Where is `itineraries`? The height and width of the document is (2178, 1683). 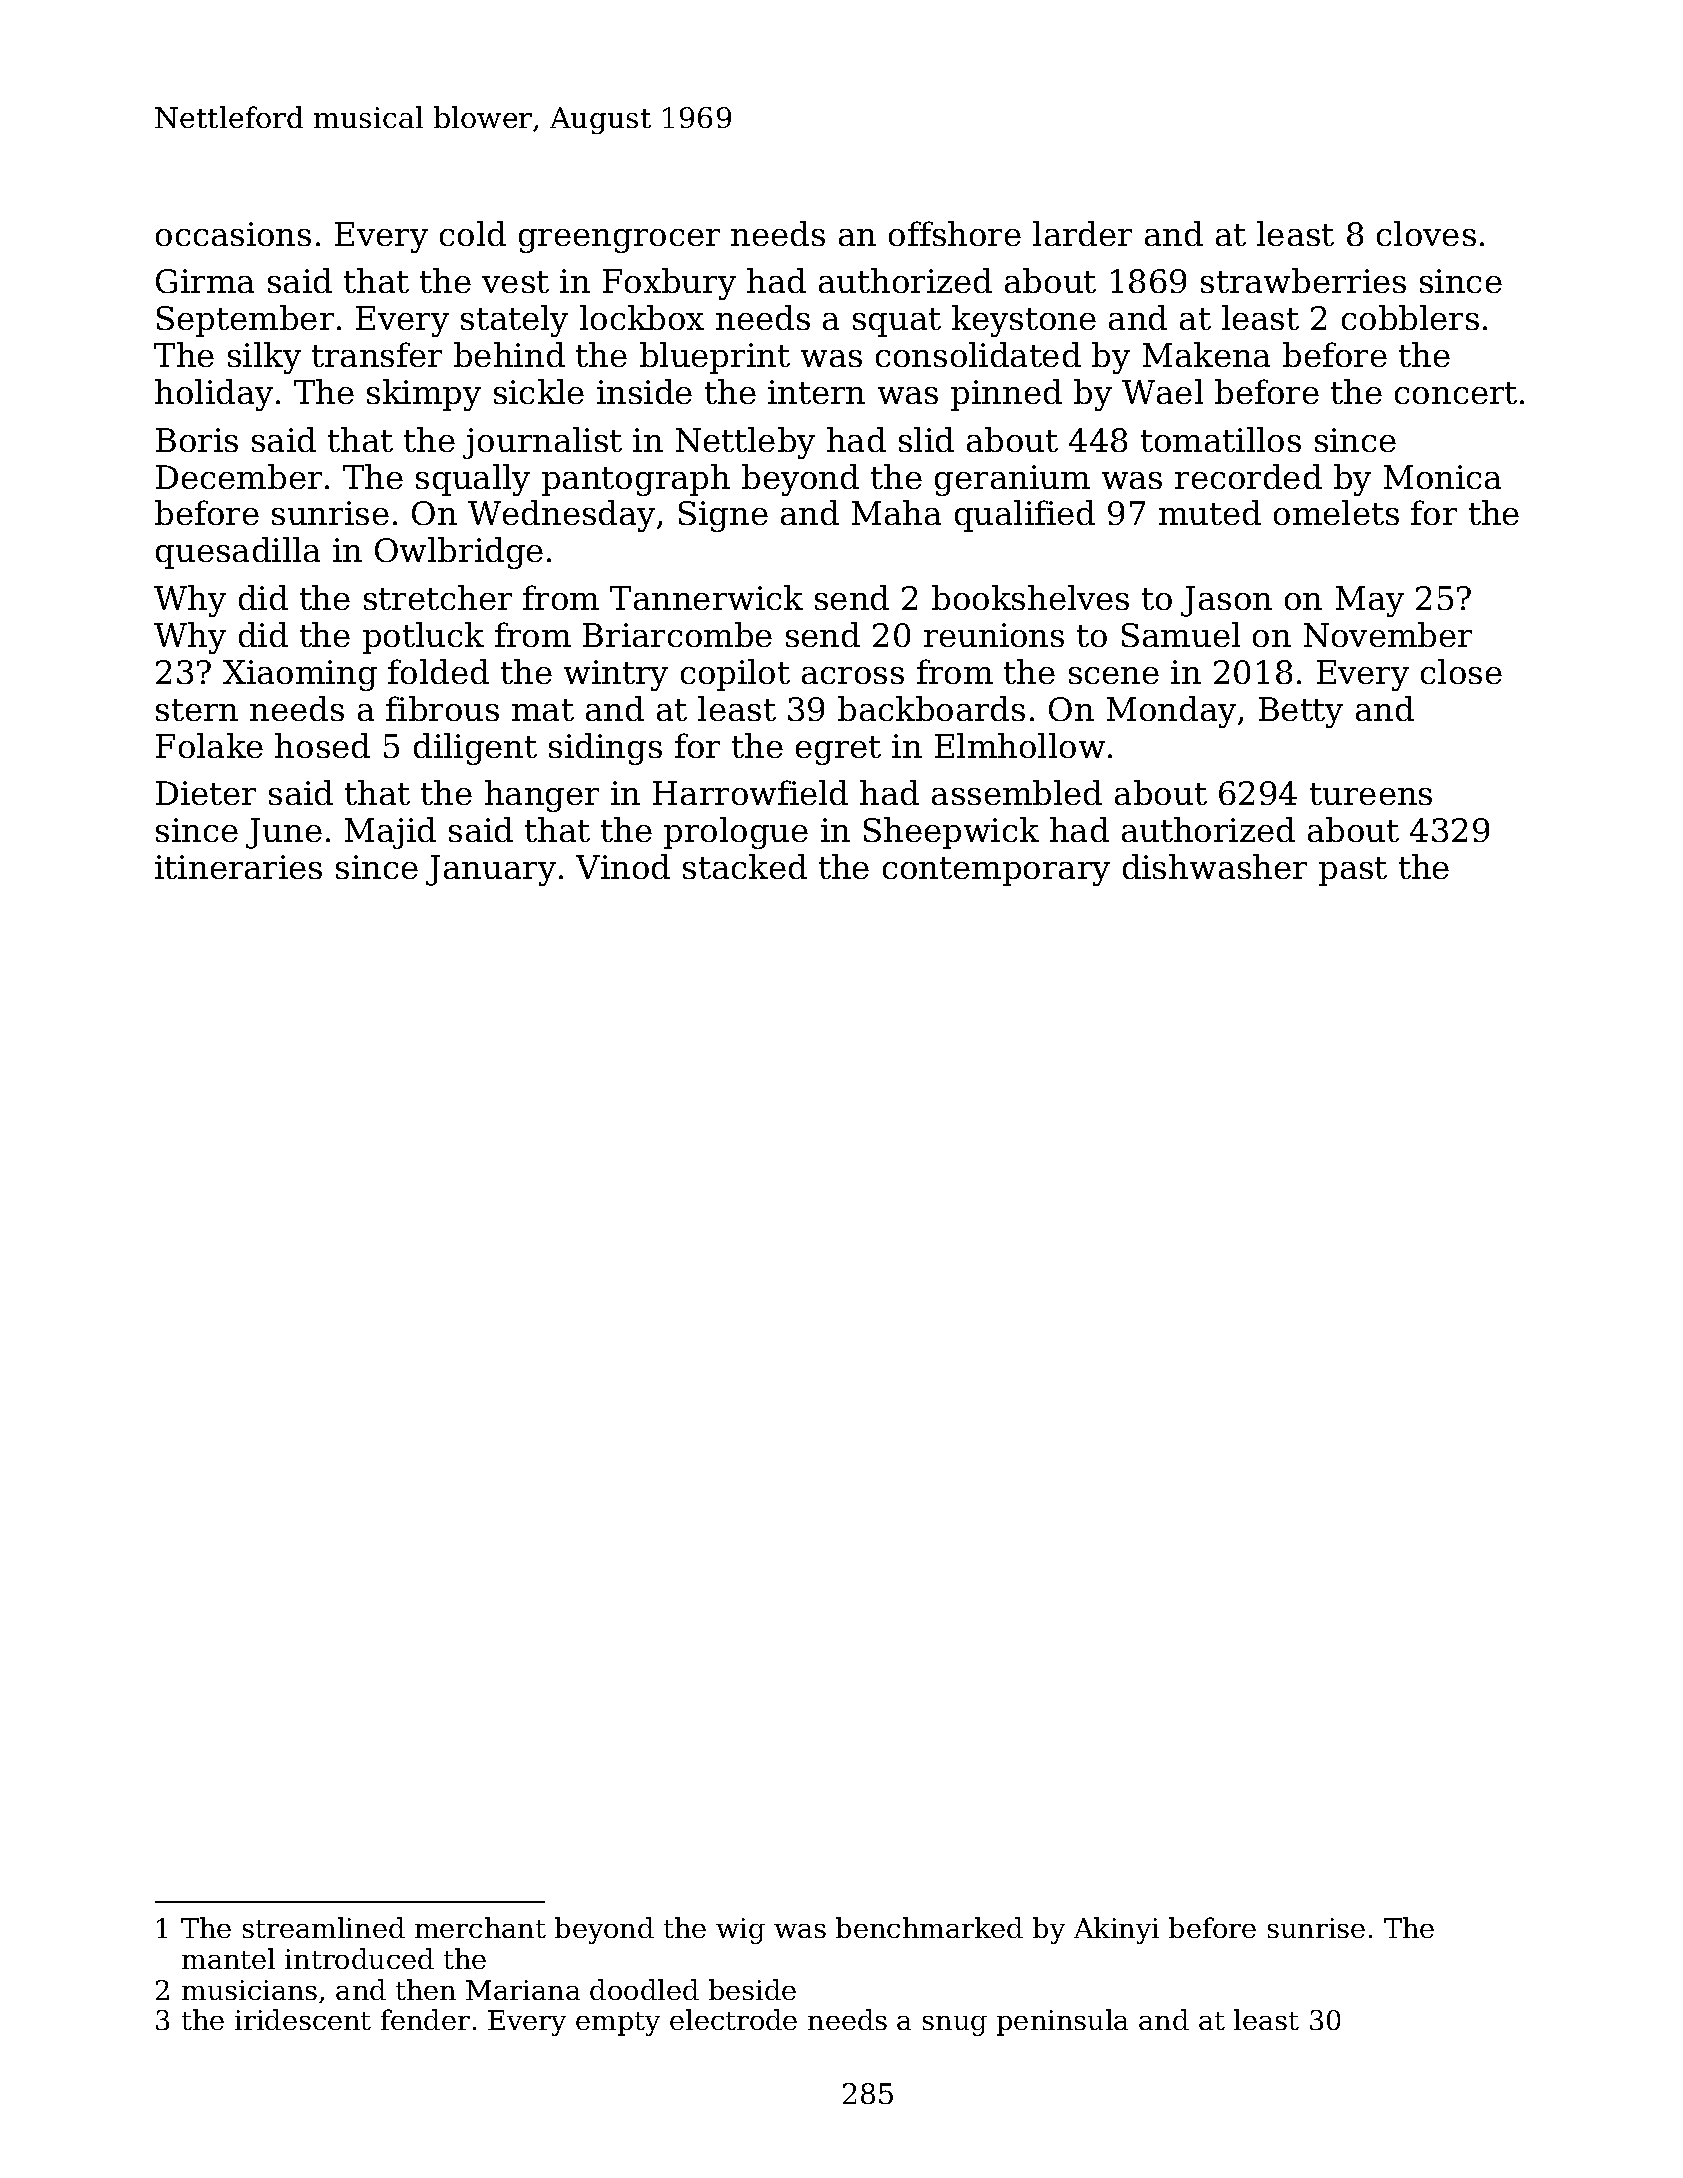
itineraries is located at coordinates (238, 867).
